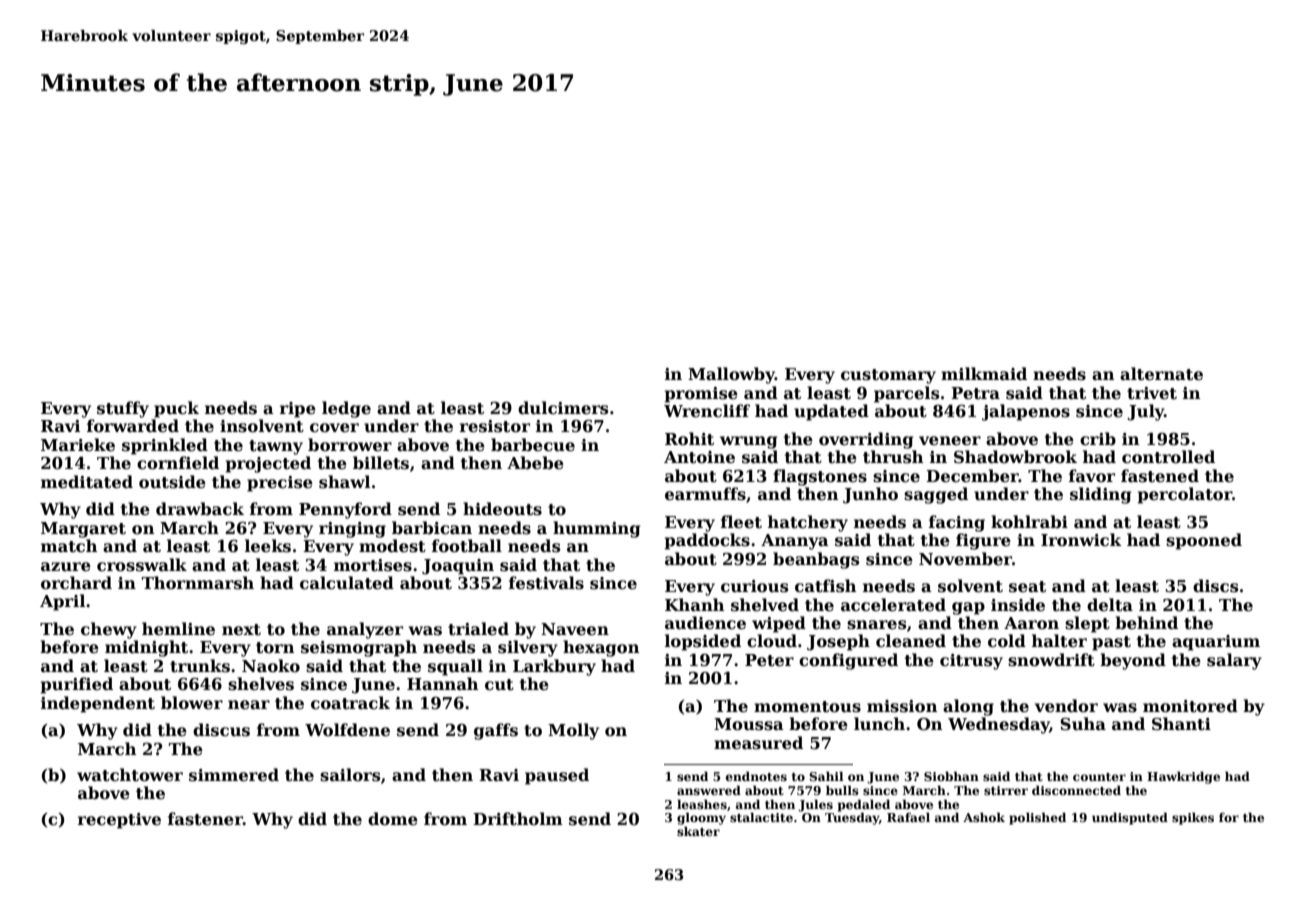 The image size is (1308, 924). What do you see at coordinates (971, 662) in the image?
I see `citrusy` at bounding box center [971, 662].
